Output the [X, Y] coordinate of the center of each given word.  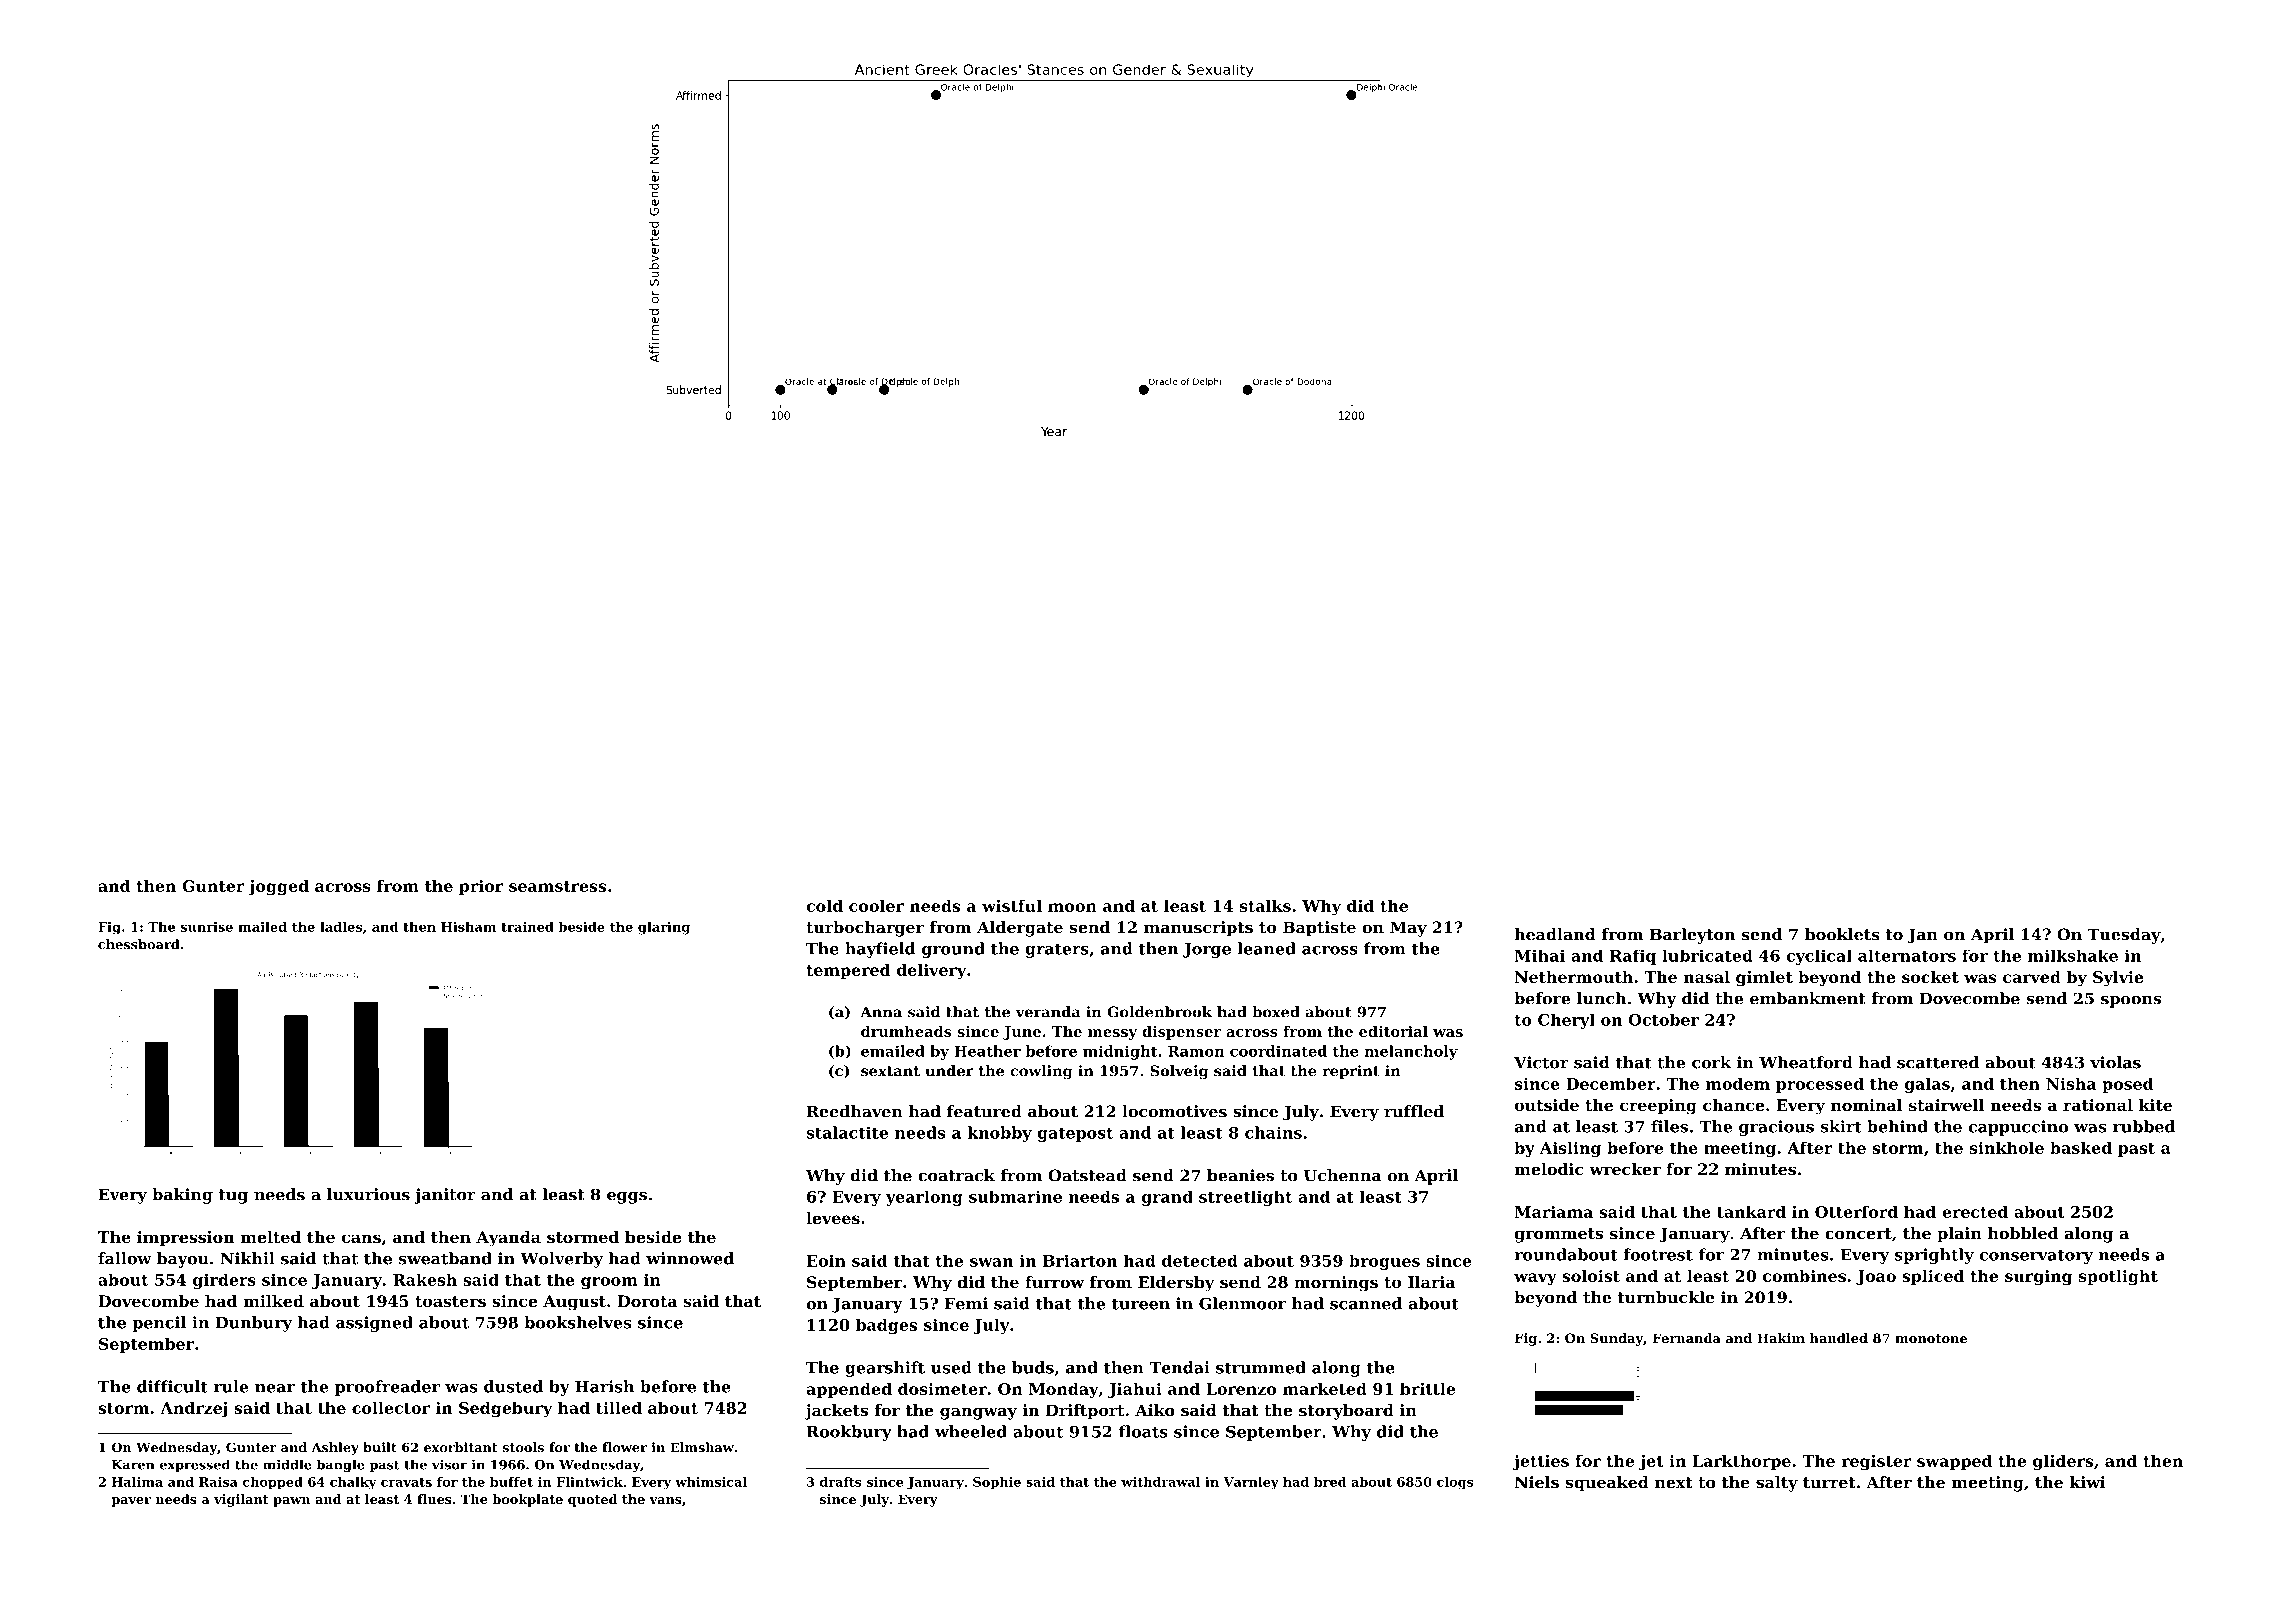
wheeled [971, 1431]
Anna [881, 1012]
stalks [1265, 905]
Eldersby [1176, 1284]
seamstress [557, 886]
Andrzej [193, 1409]
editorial [1393, 1031]
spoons [2131, 1002]
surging [2038, 1278]
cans [361, 1238]
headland [1555, 934]
